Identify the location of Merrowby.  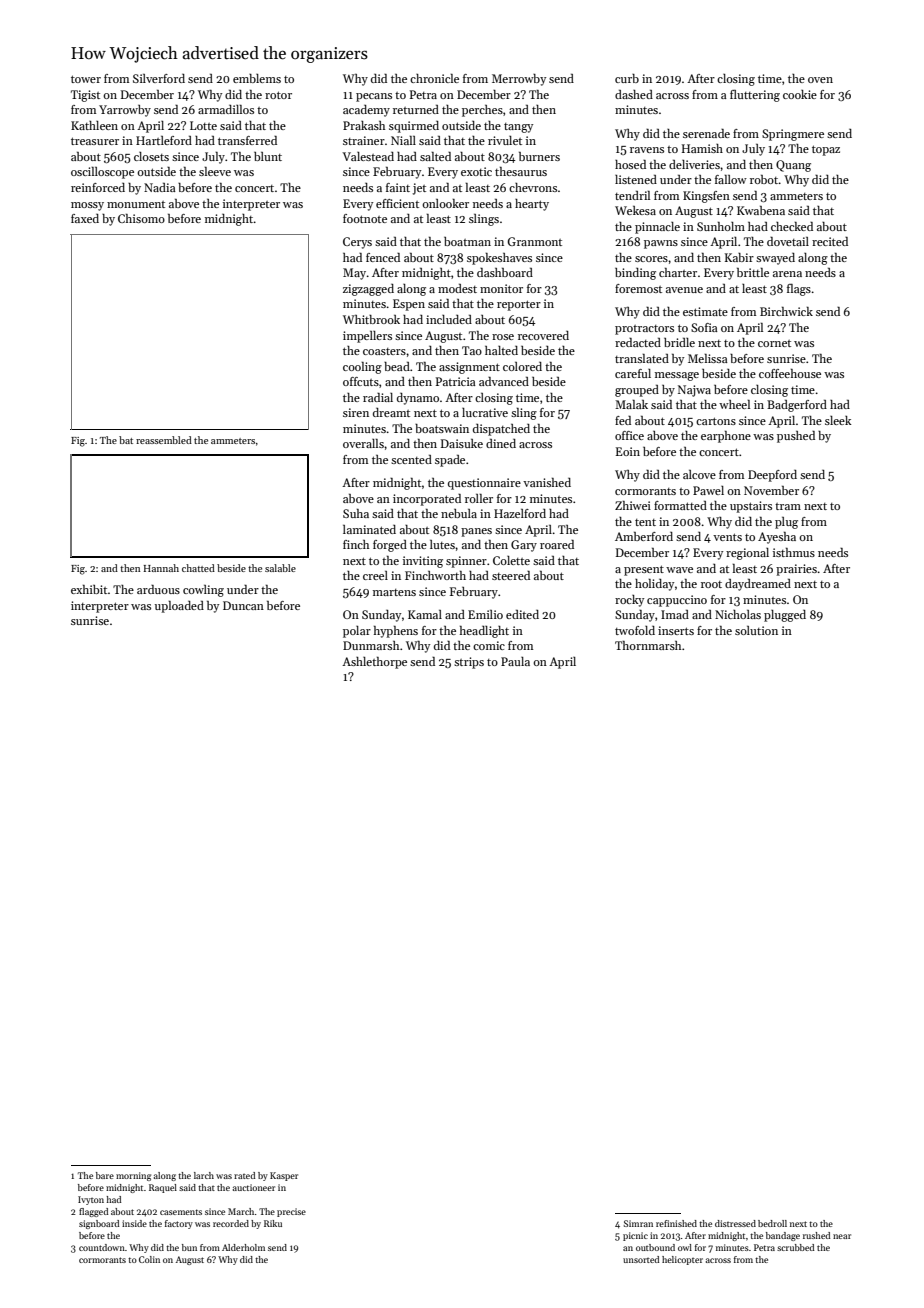
(519, 80).
